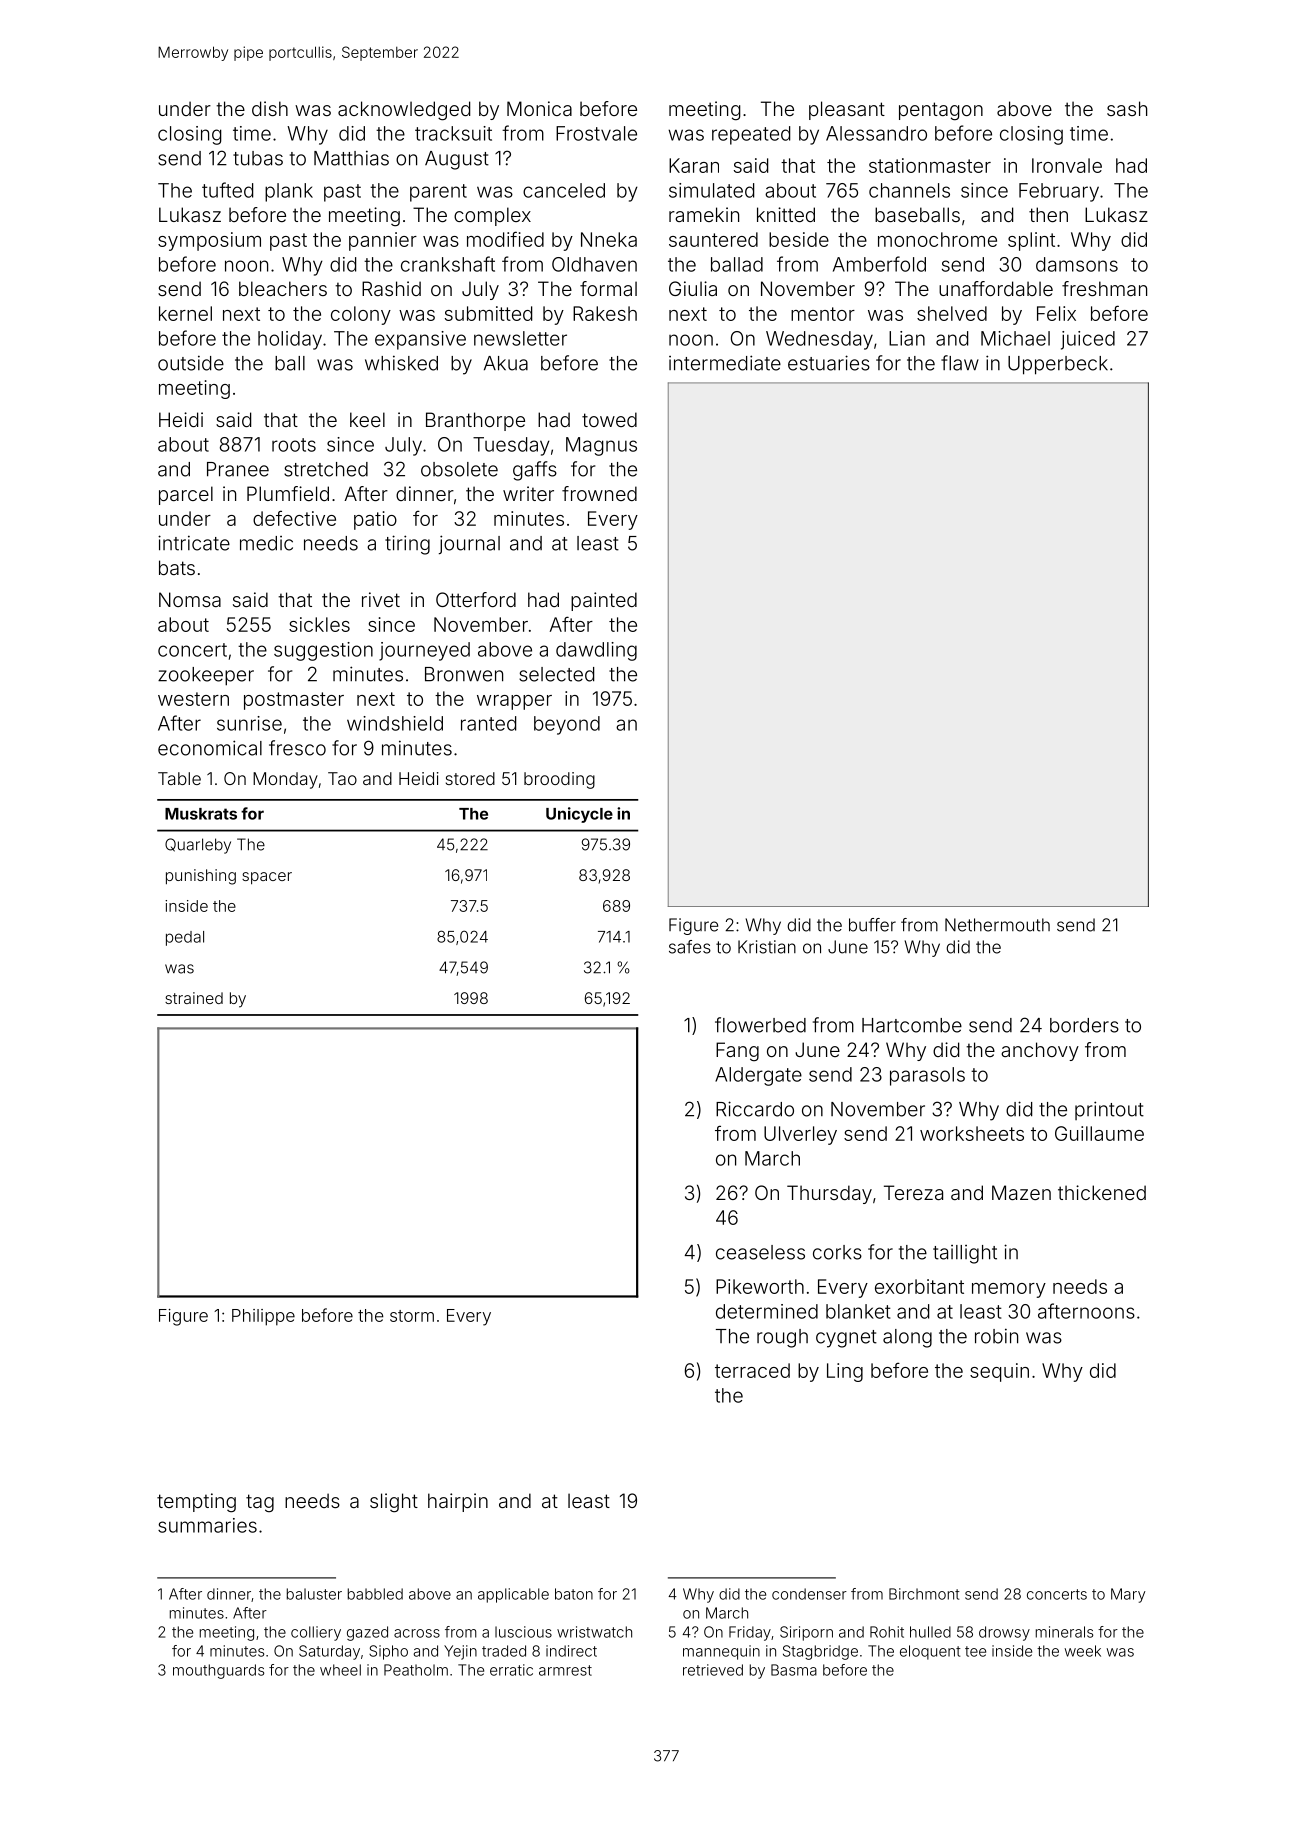 The height and width of the screenshot is (1847, 1306). I want to click on pentagon, so click(941, 111).
